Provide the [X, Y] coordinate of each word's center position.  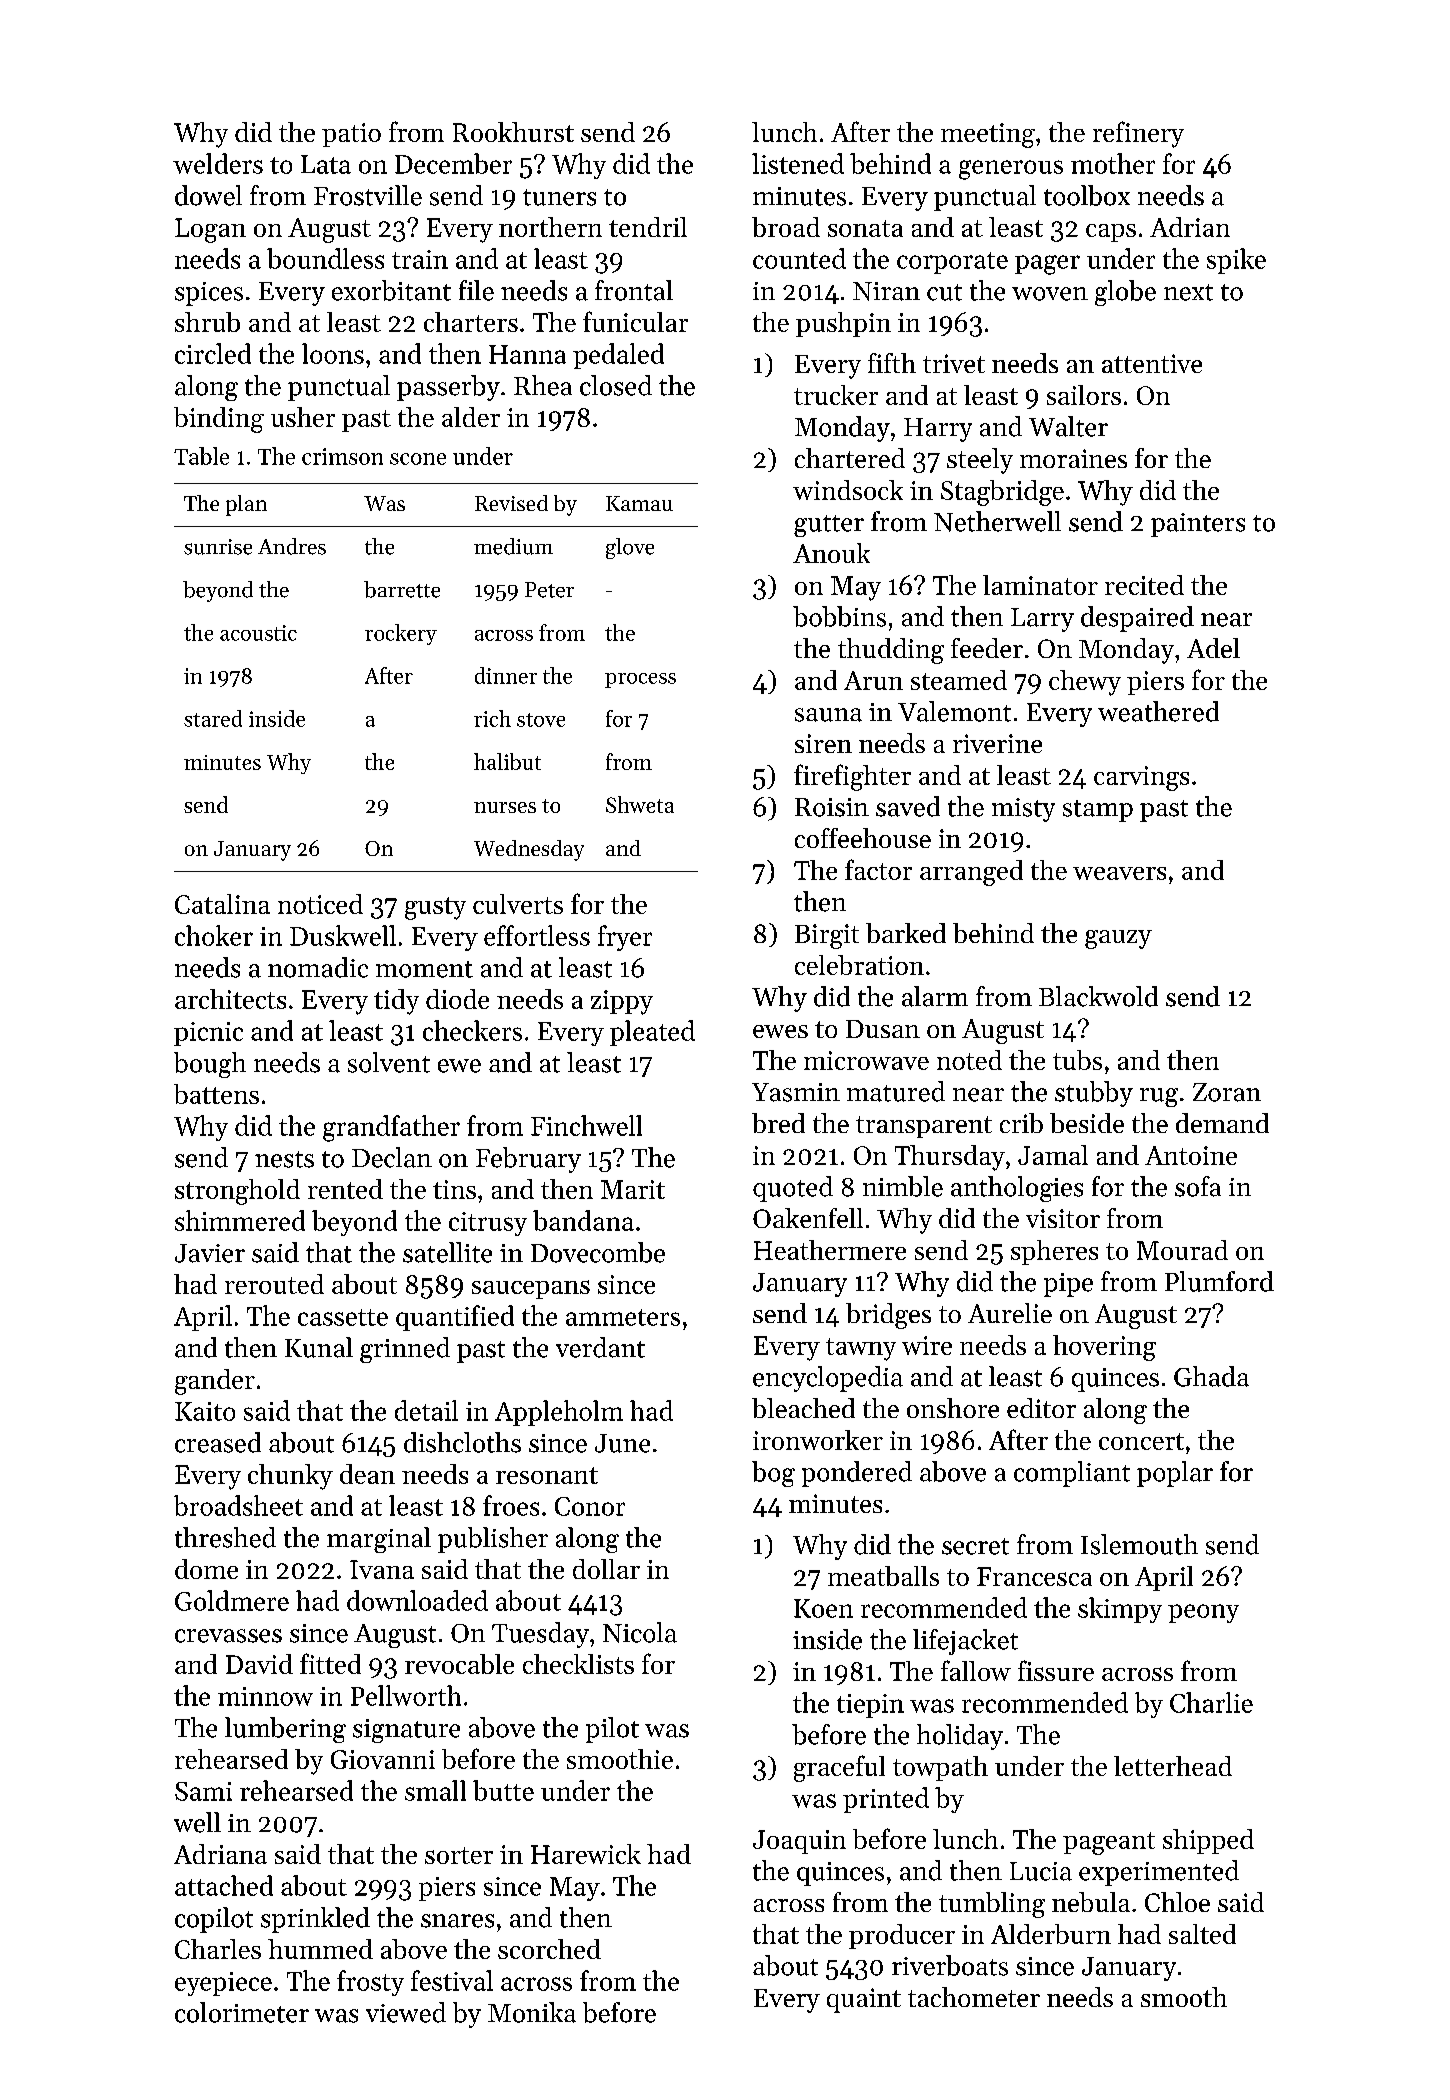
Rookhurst [513, 132]
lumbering [285, 1730]
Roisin [832, 807]
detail [426, 1410]
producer [902, 1936]
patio [351, 135]
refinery [1138, 134]
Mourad [1182, 1250]
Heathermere [830, 1250]
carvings [1141, 778]
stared [213, 718]
